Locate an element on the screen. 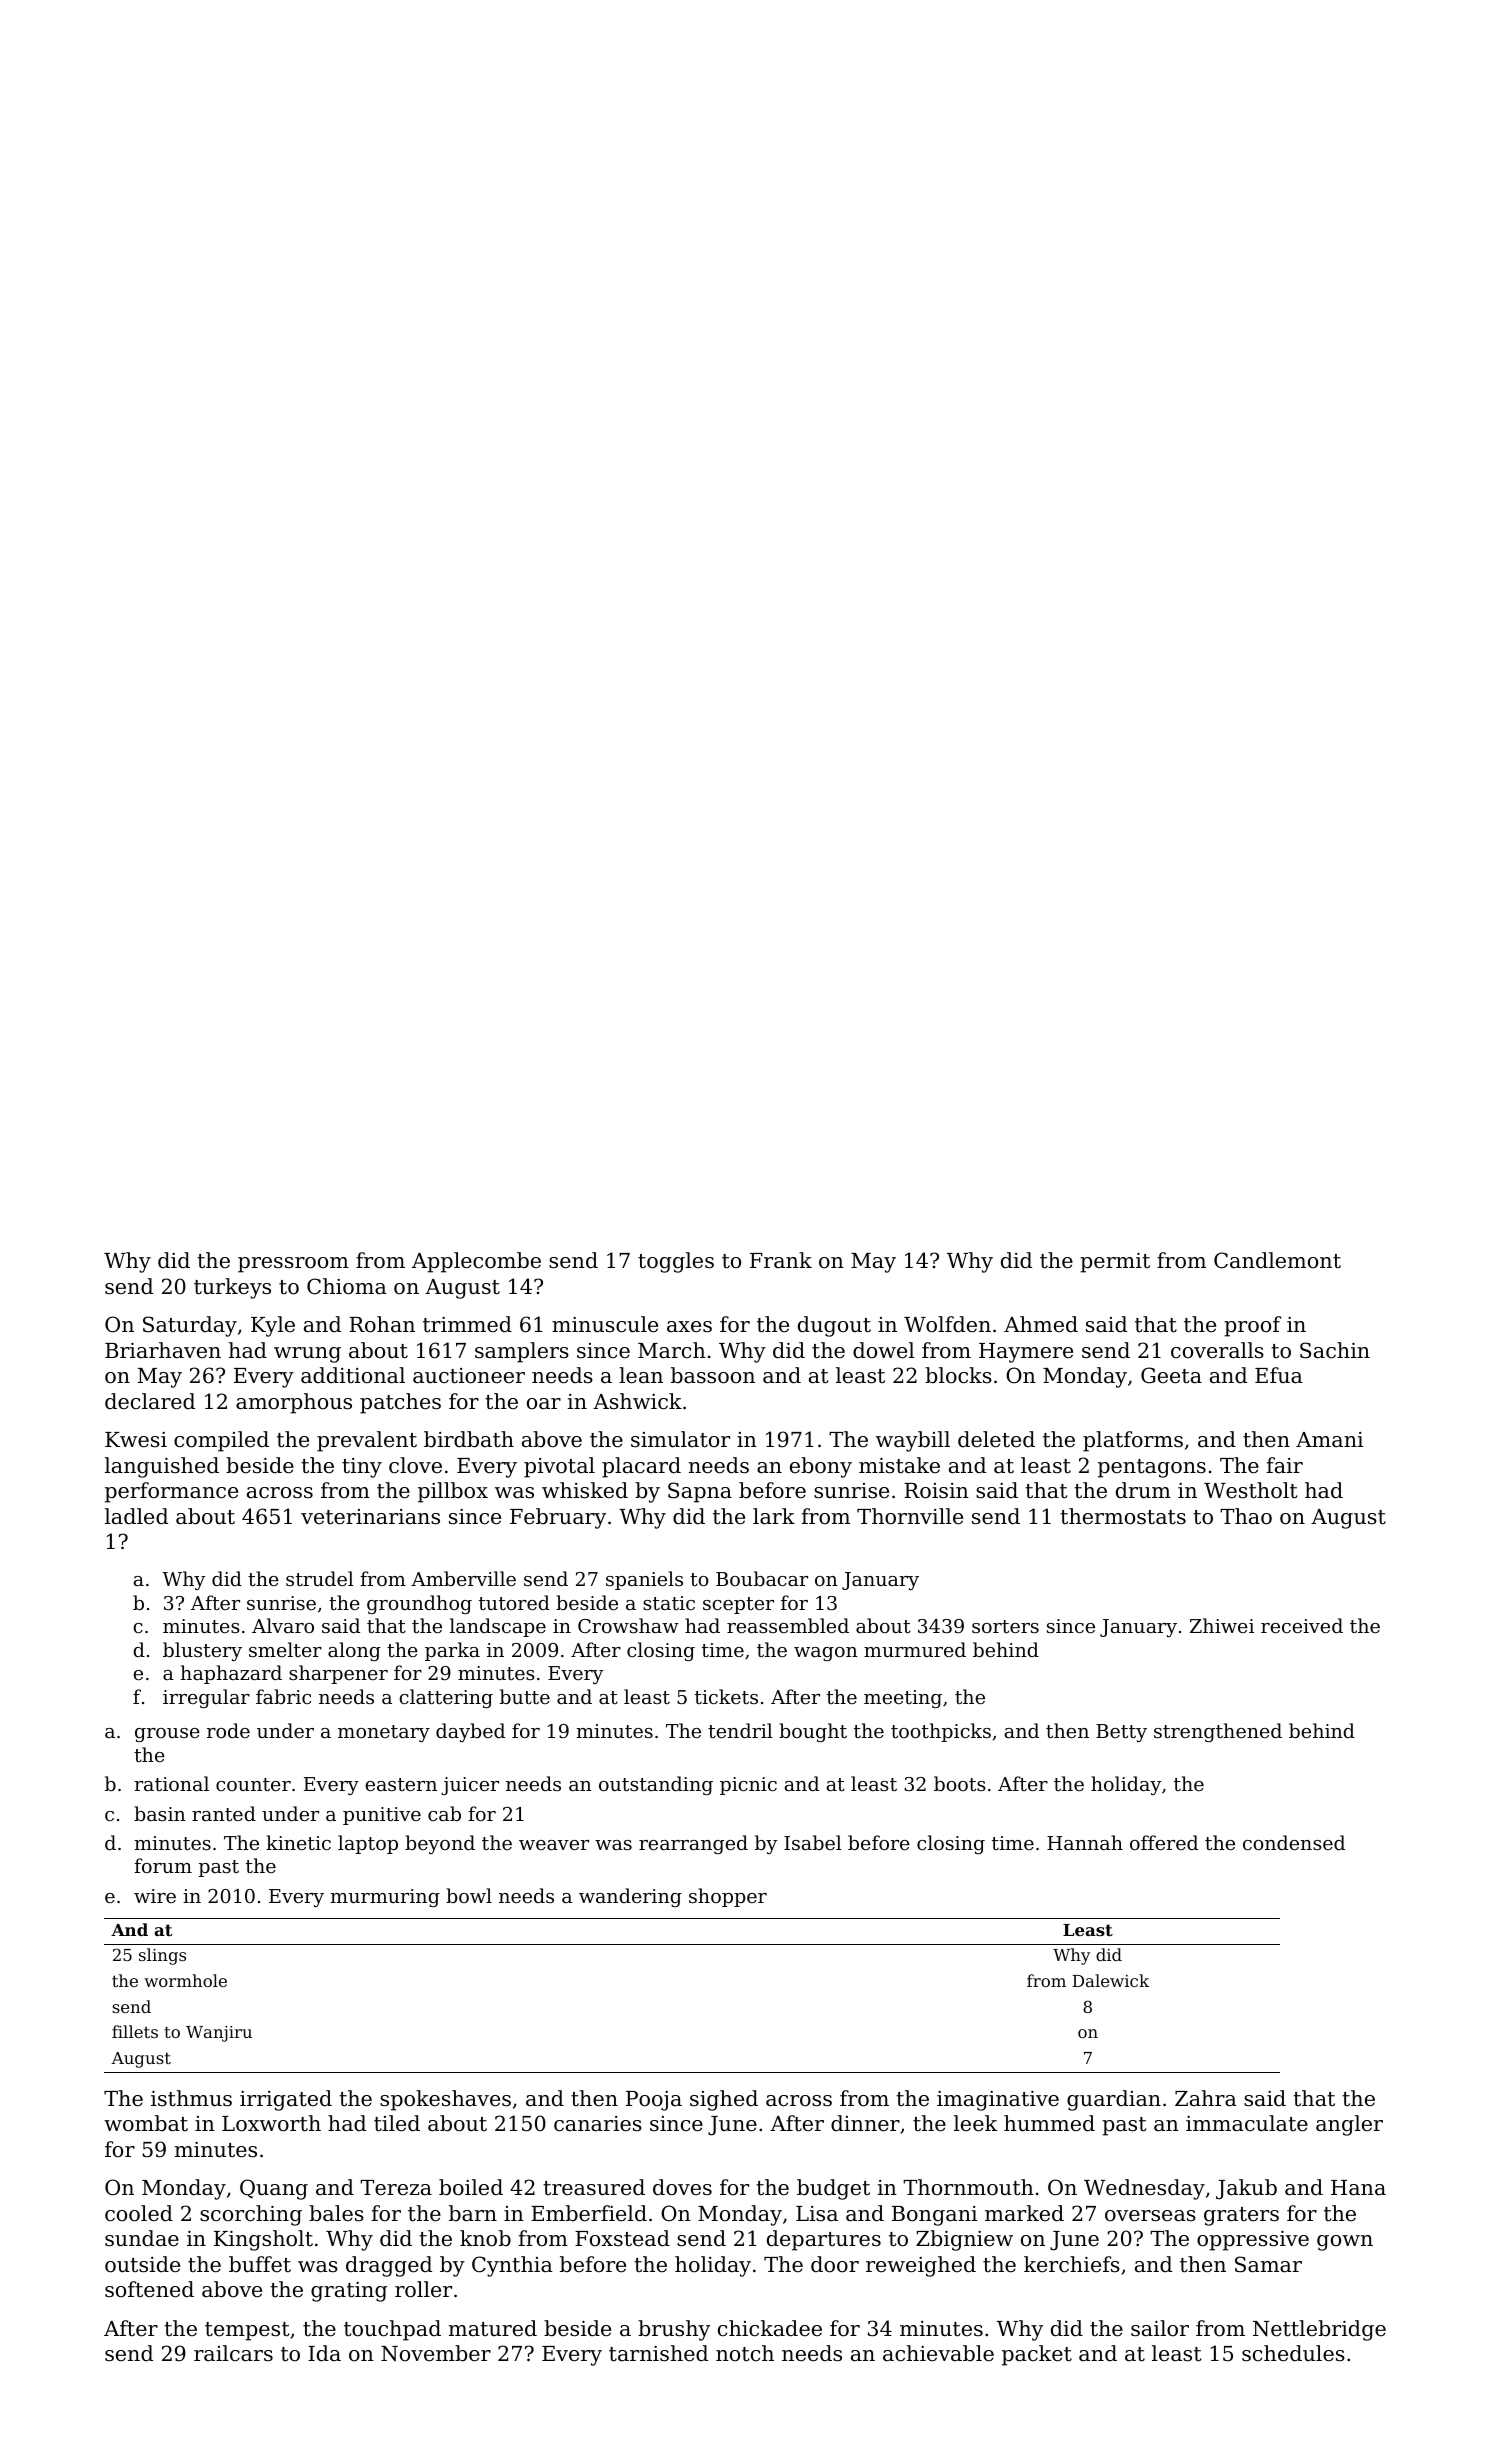 The image size is (1496, 2464). sorters is located at coordinates (1005, 1626).
